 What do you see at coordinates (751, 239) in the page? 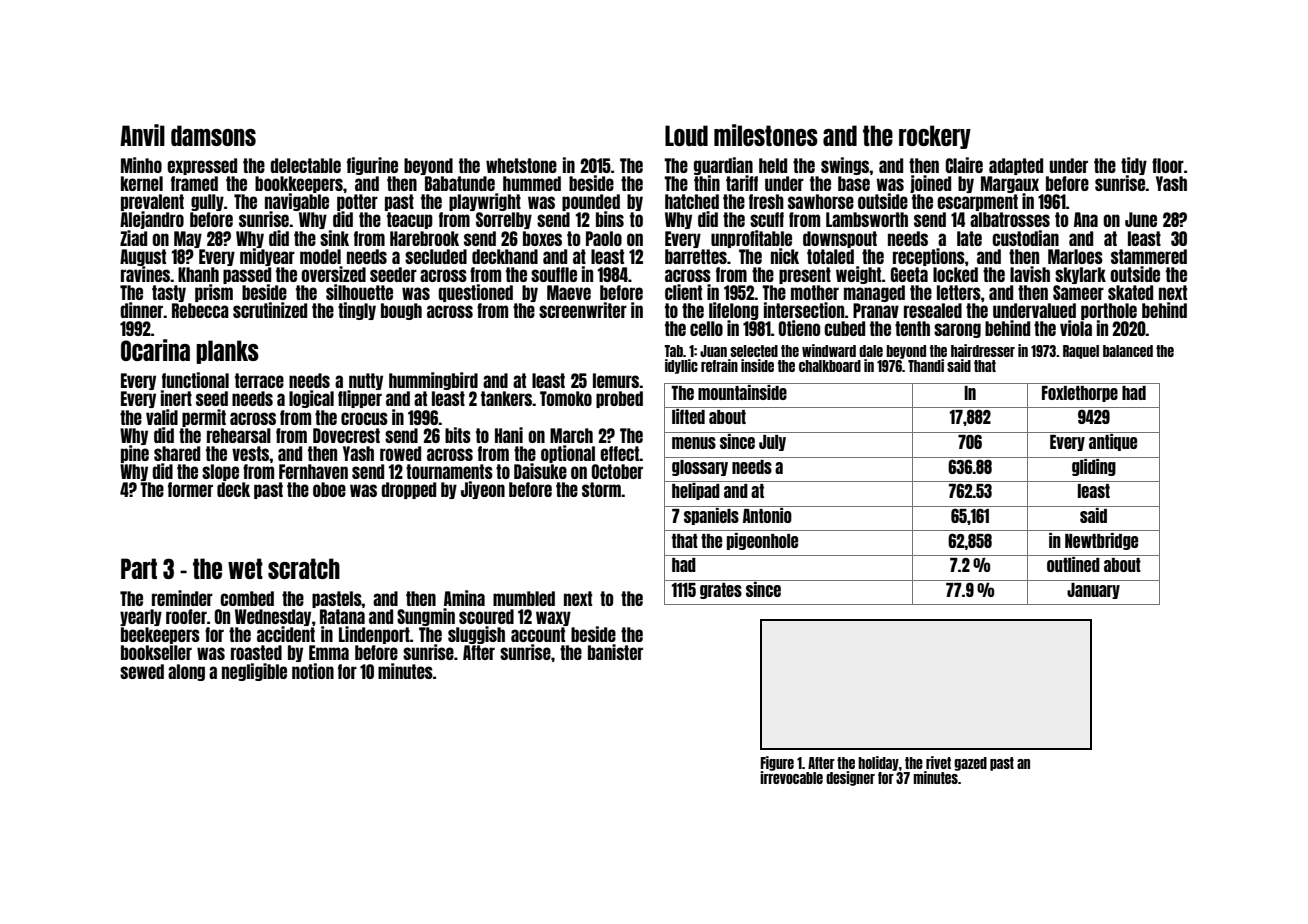
I see `unprofitable` at bounding box center [751, 239].
